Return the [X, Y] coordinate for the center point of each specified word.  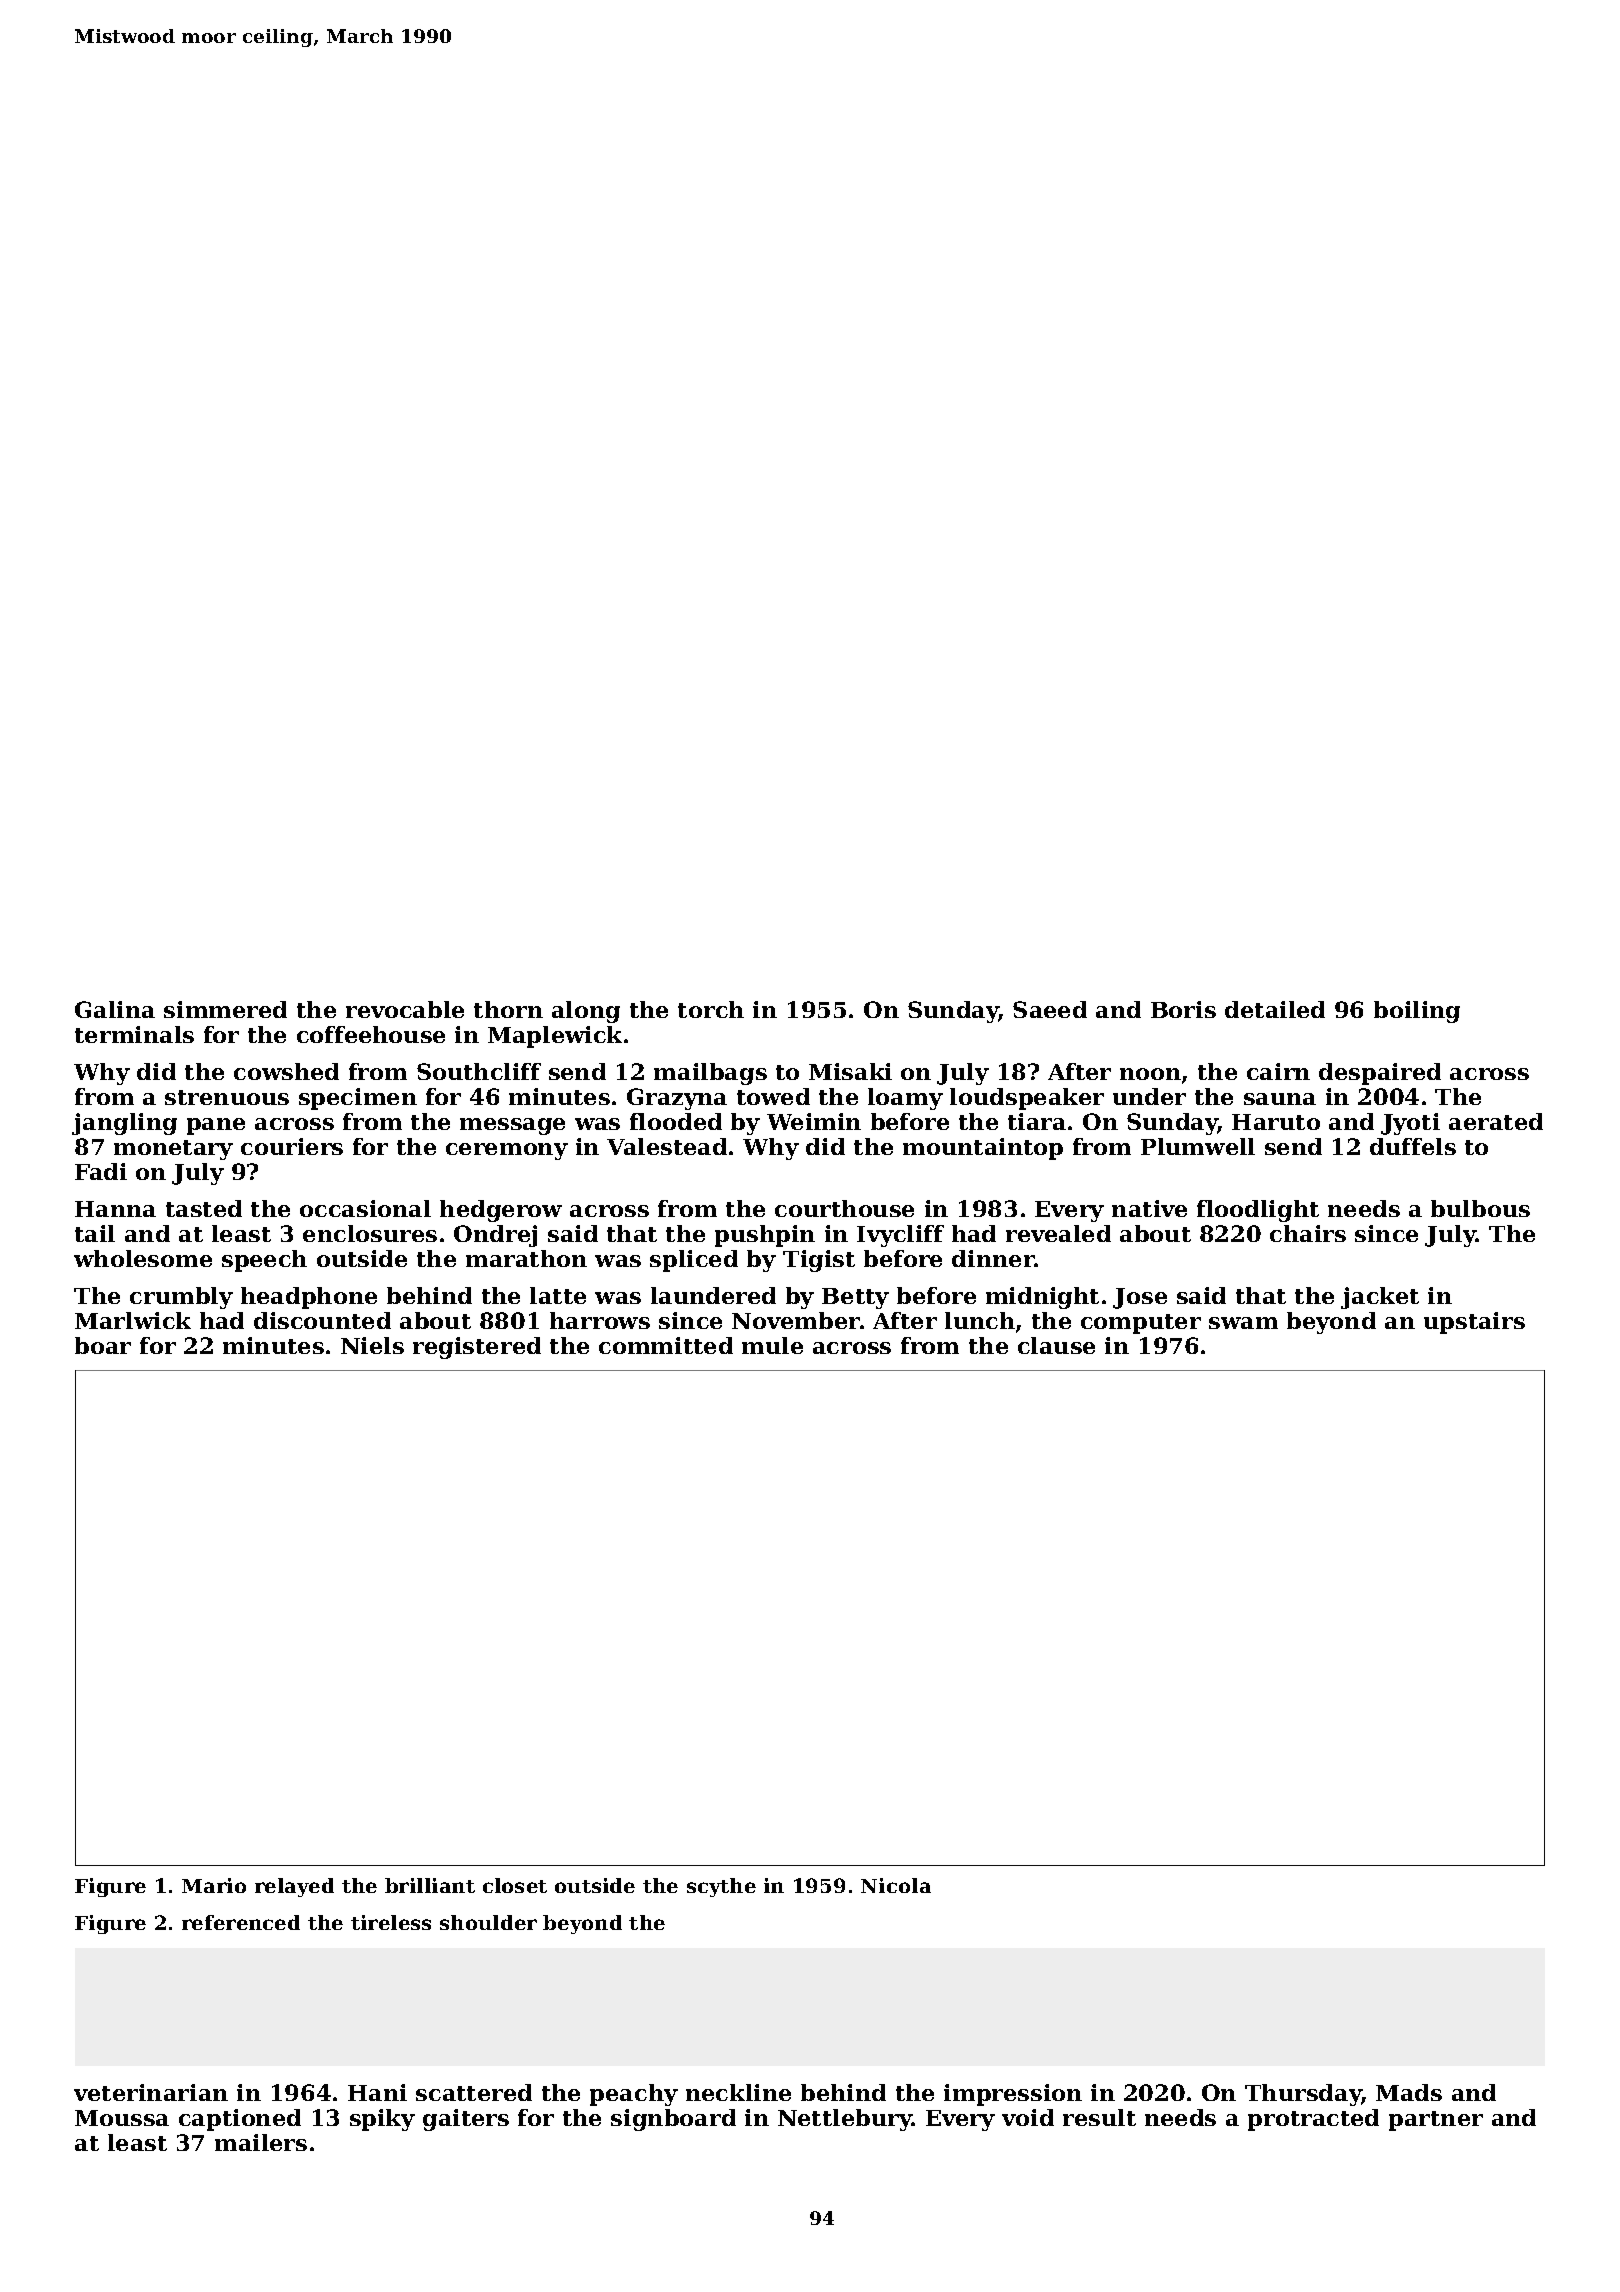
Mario [214, 1885]
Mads [1409, 2092]
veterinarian [151, 2092]
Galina [115, 1009]
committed [666, 1345]
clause [1056, 1345]
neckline [738, 2092]
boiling [1417, 1012]
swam [1243, 1323]
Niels [372, 1345]
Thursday [1303, 2095]
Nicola [896, 1885]
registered [477, 1348]
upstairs [1474, 1323]
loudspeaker [1027, 1099]
